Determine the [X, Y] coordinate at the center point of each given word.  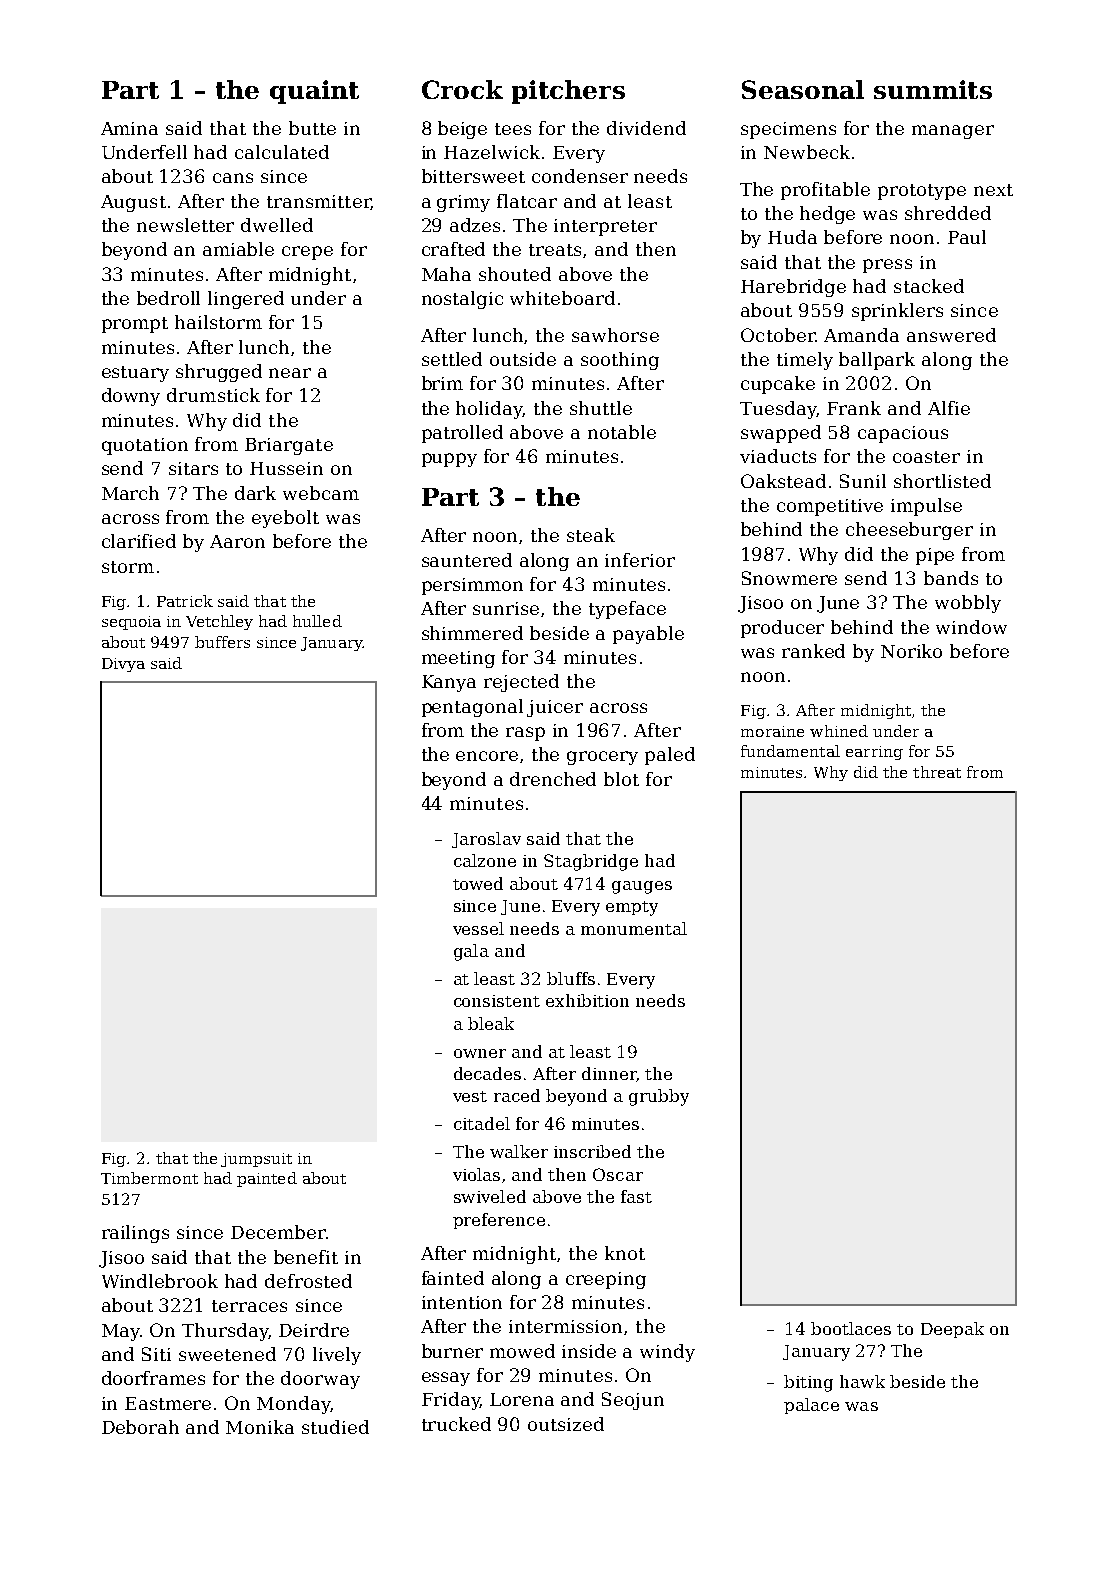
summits [933, 89]
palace [811, 1406]
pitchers [568, 92]
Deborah [140, 1427]
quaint [314, 92]
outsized [566, 1424]
